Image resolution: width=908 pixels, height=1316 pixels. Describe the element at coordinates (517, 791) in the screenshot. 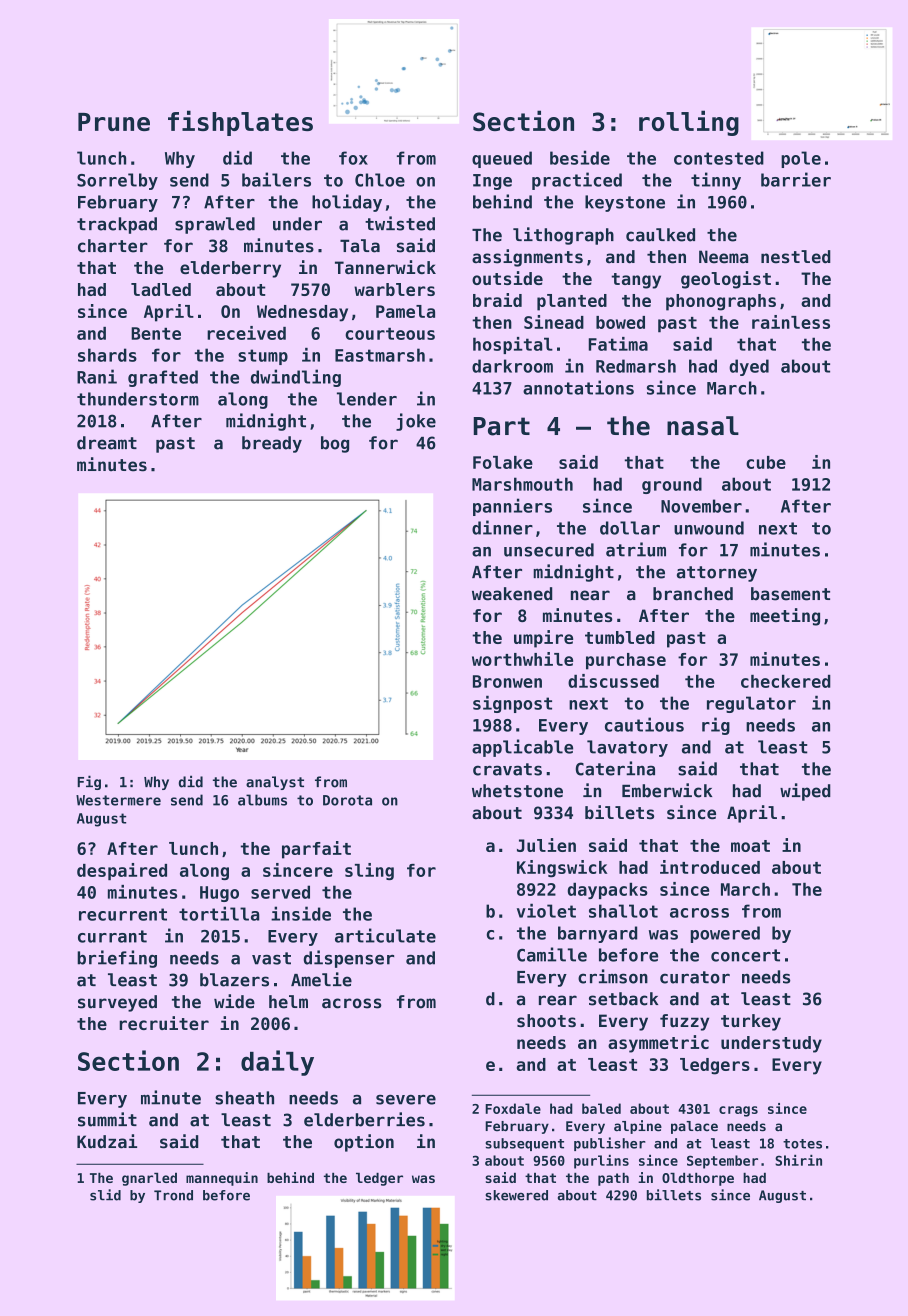

I see `whetstone` at that location.
